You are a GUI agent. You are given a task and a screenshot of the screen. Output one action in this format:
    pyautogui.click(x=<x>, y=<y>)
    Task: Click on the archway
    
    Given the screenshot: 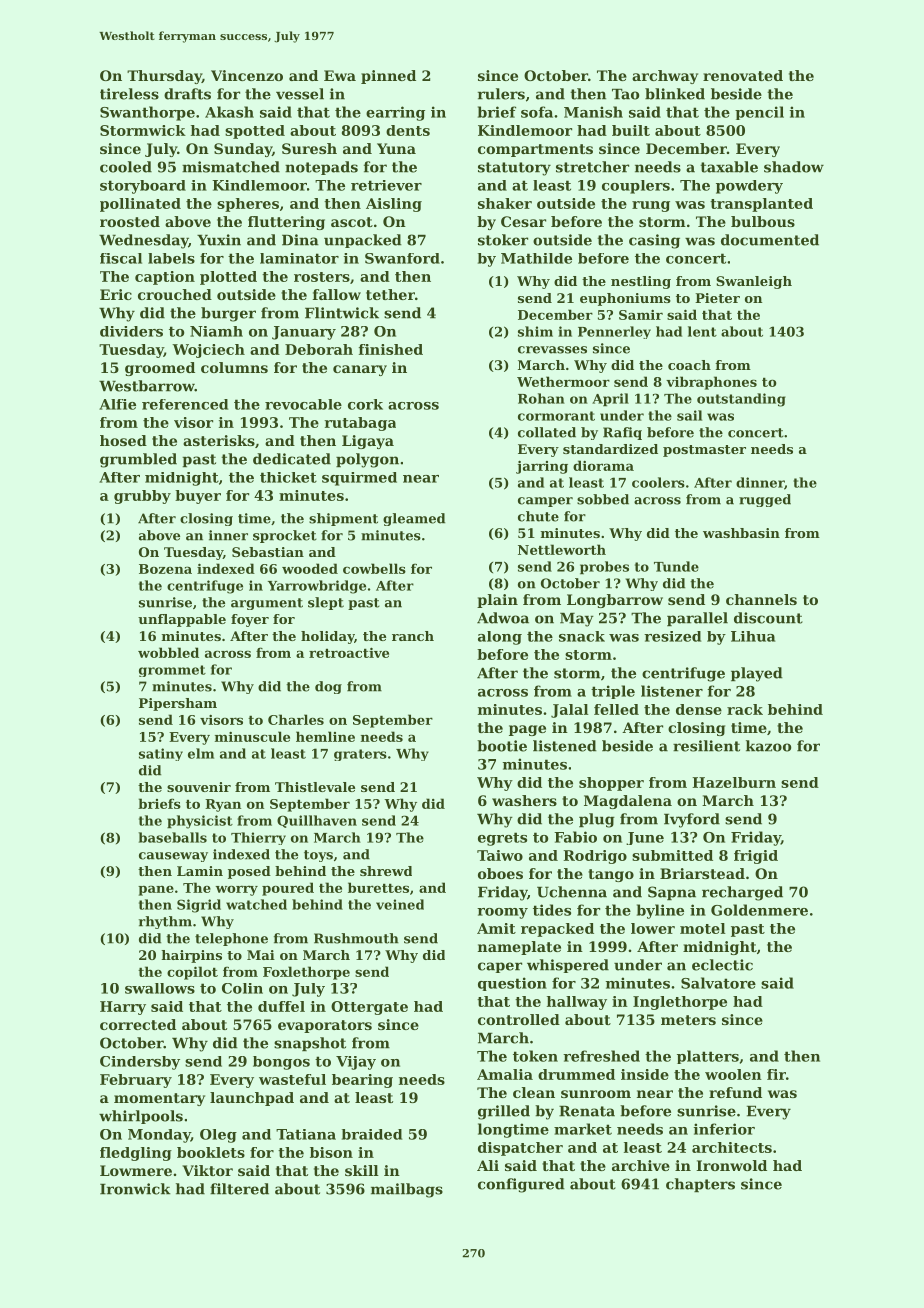 What is the action you would take?
    pyautogui.click(x=665, y=77)
